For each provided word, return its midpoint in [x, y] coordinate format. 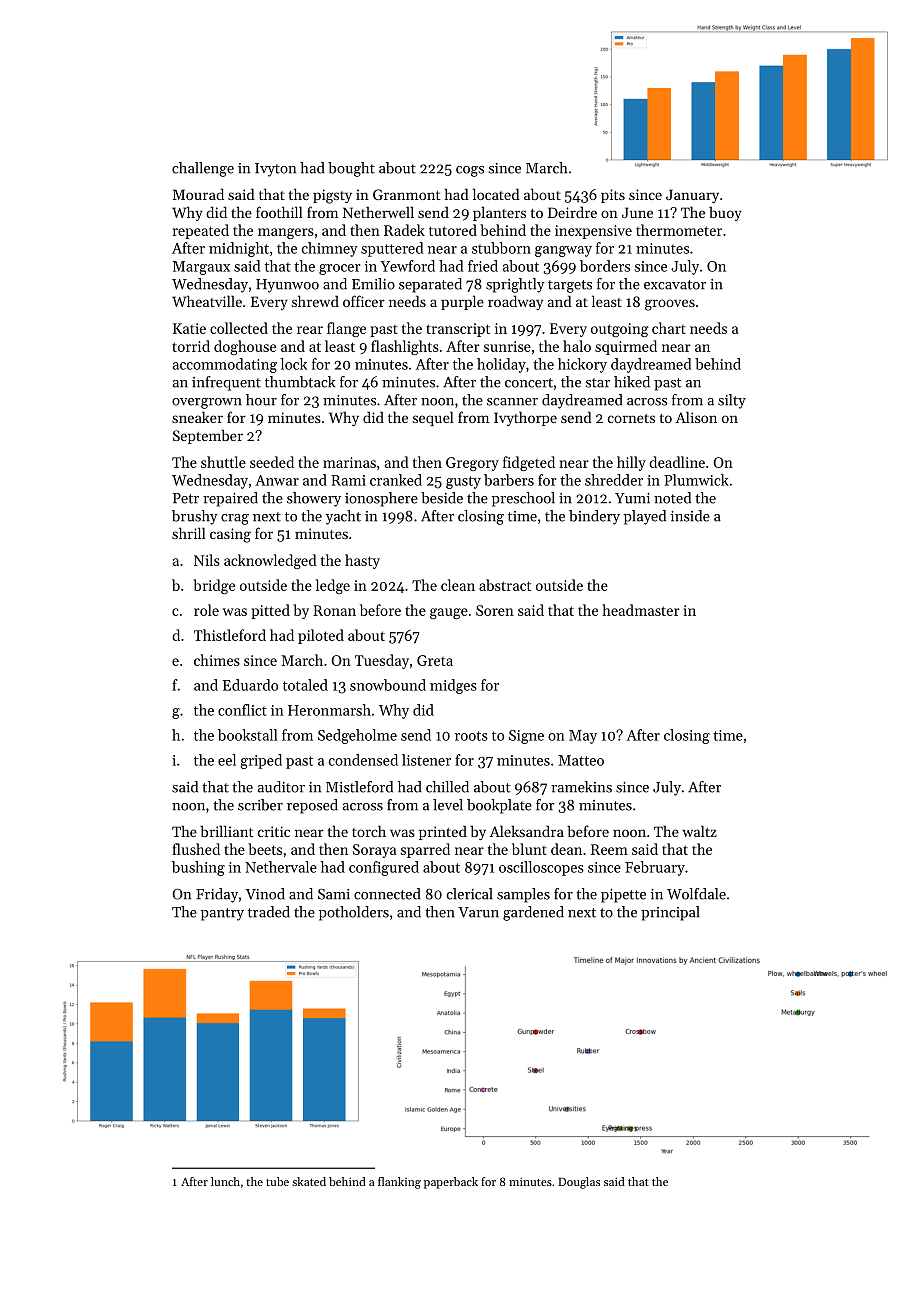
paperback [451, 1183]
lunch [225, 1181]
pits [613, 196]
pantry [222, 914]
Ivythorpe [525, 418]
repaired [230, 499]
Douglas [579, 1183]
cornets [631, 418]
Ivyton [275, 170]
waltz [699, 831]
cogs [470, 171]
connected [387, 894]
